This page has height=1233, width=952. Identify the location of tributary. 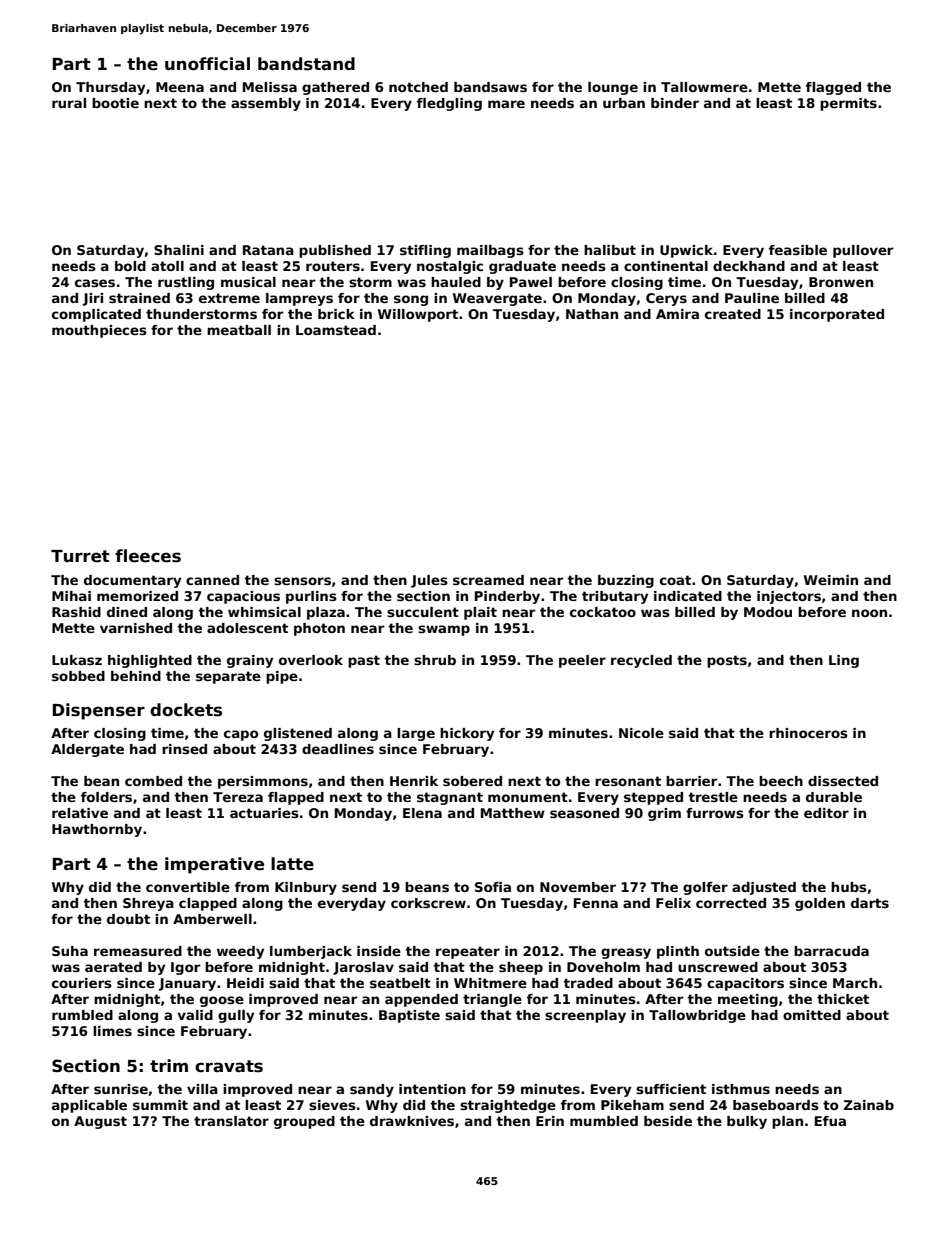
(615, 597).
